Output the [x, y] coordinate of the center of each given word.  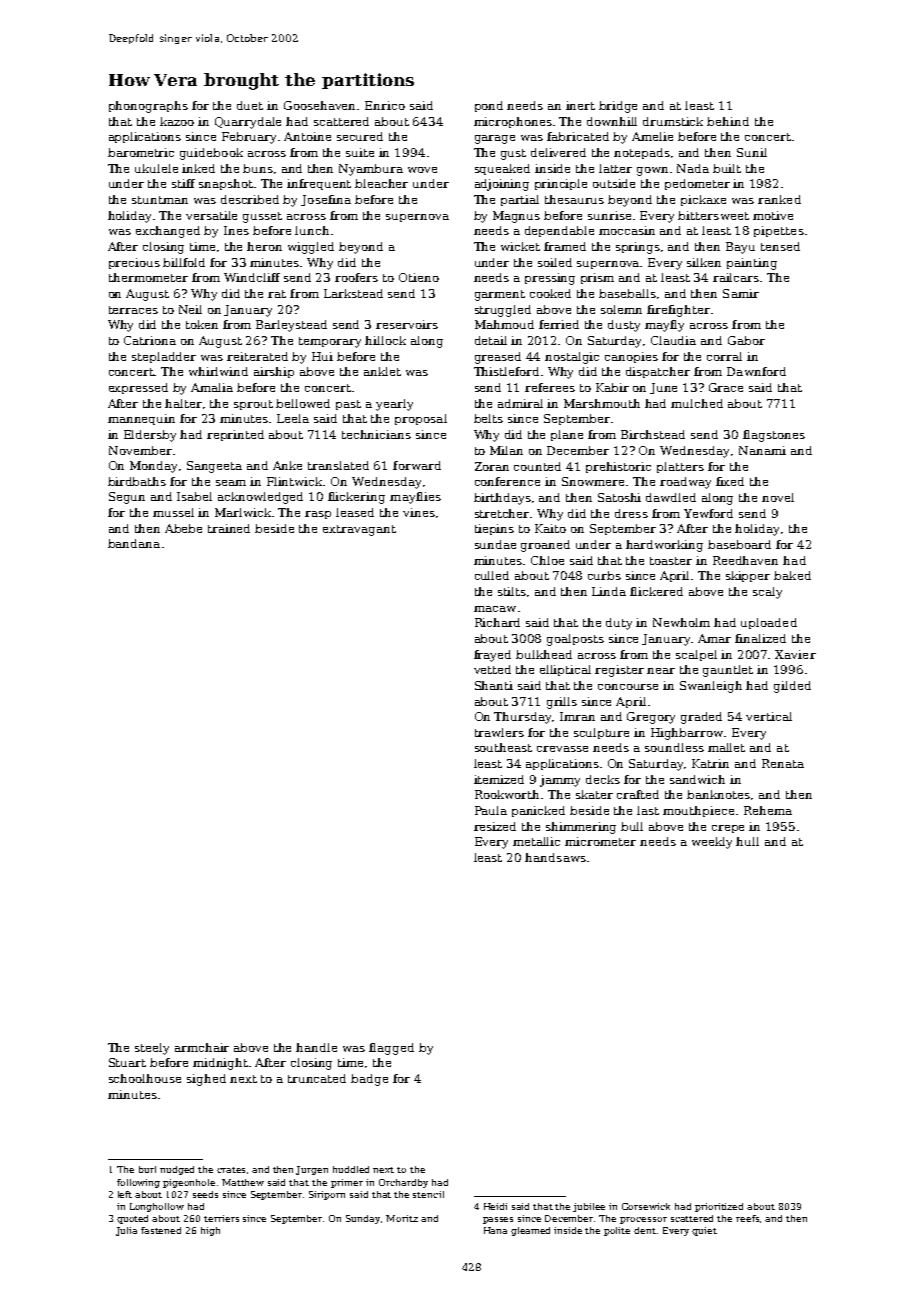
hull [747, 841]
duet [250, 105]
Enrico [385, 105]
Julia [126, 1231]
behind [728, 121]
